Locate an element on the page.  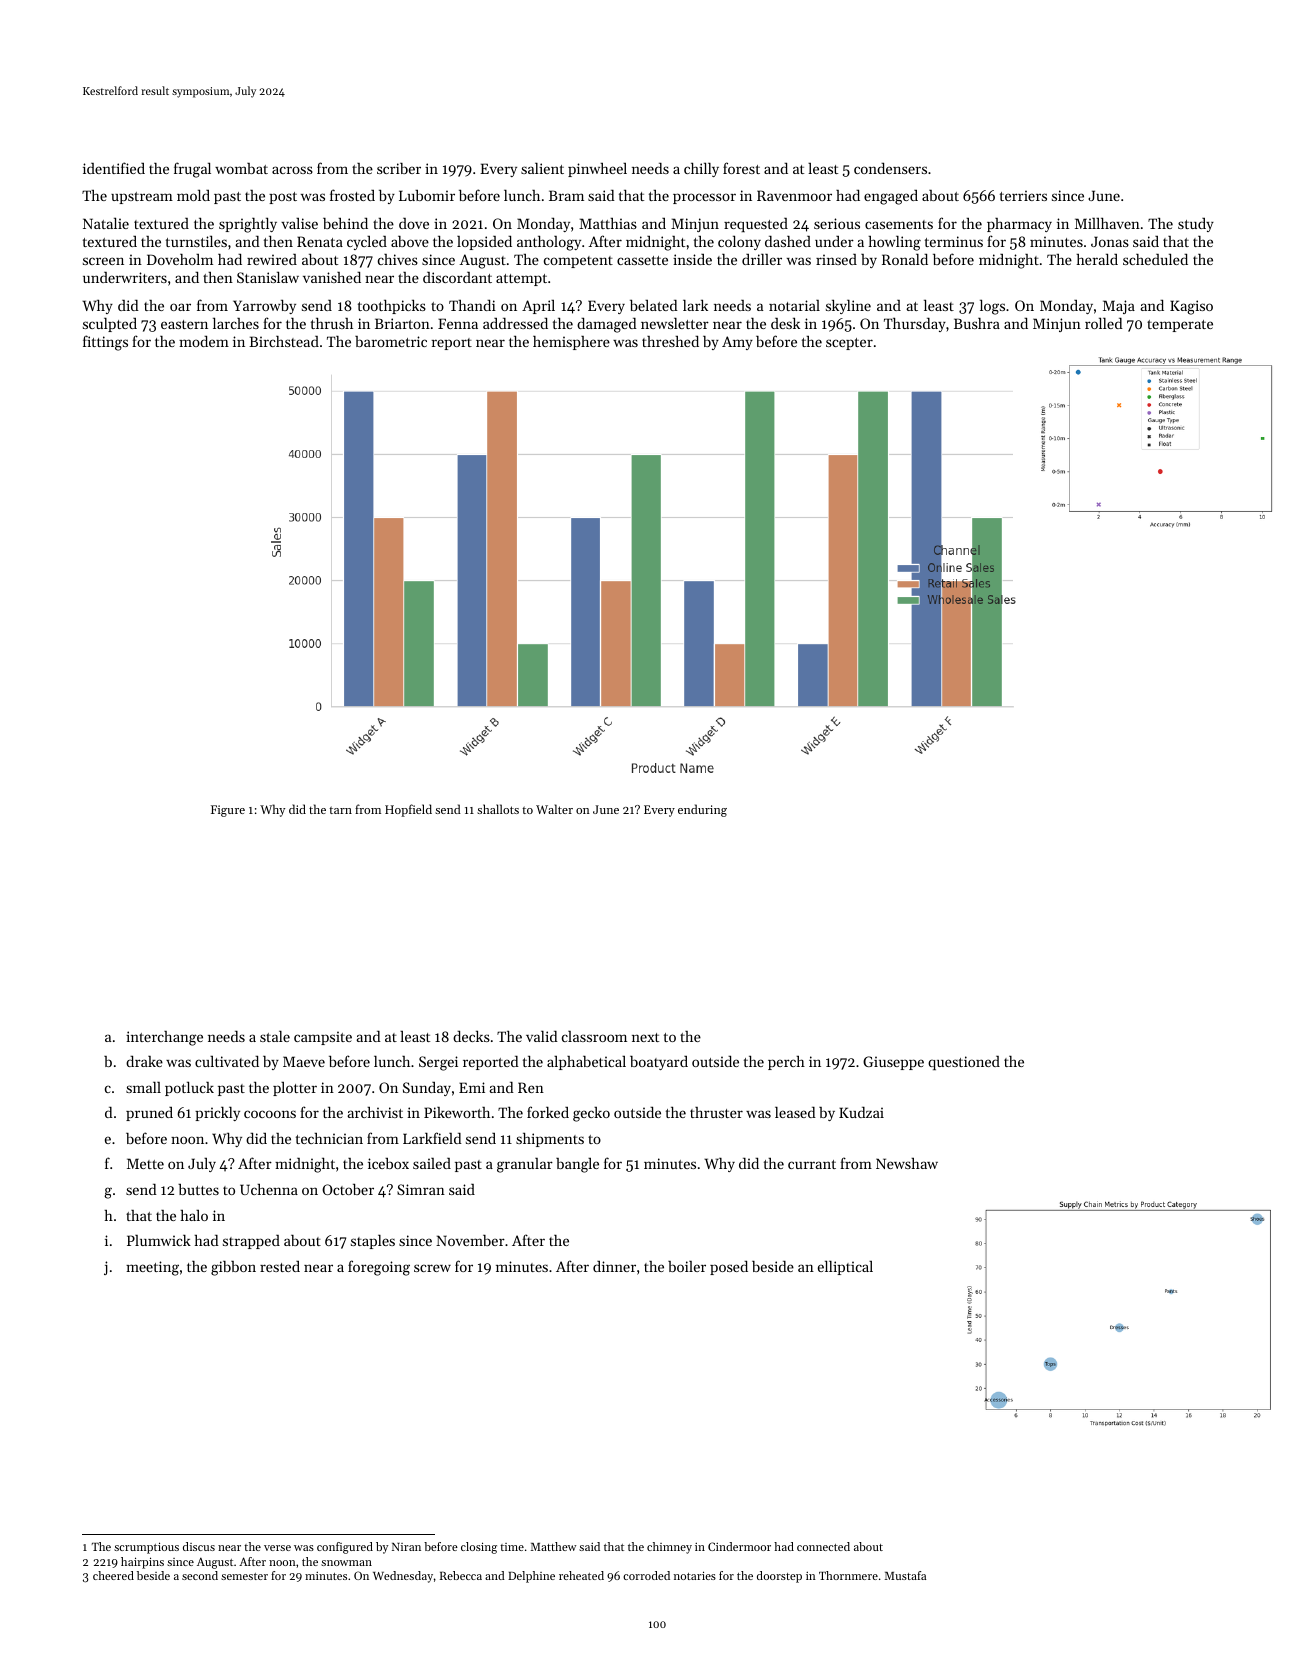
Hopfield is located at coordinates (408, 810).
